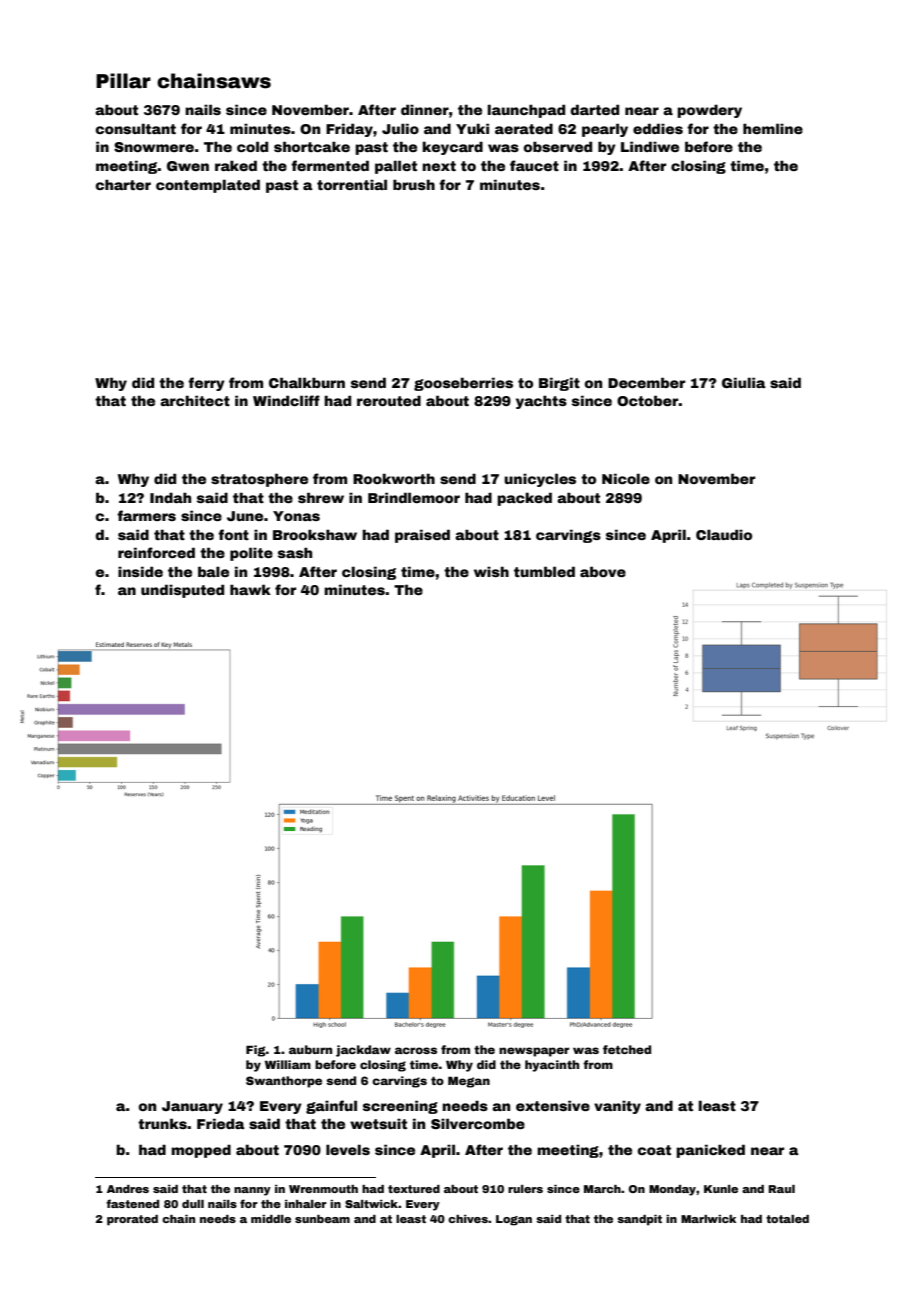 The image size is (908, 1316). What do you see at coordinates (724, 534) in the screenshot?
I see `Claudio` at bounding box center [724, 534].
